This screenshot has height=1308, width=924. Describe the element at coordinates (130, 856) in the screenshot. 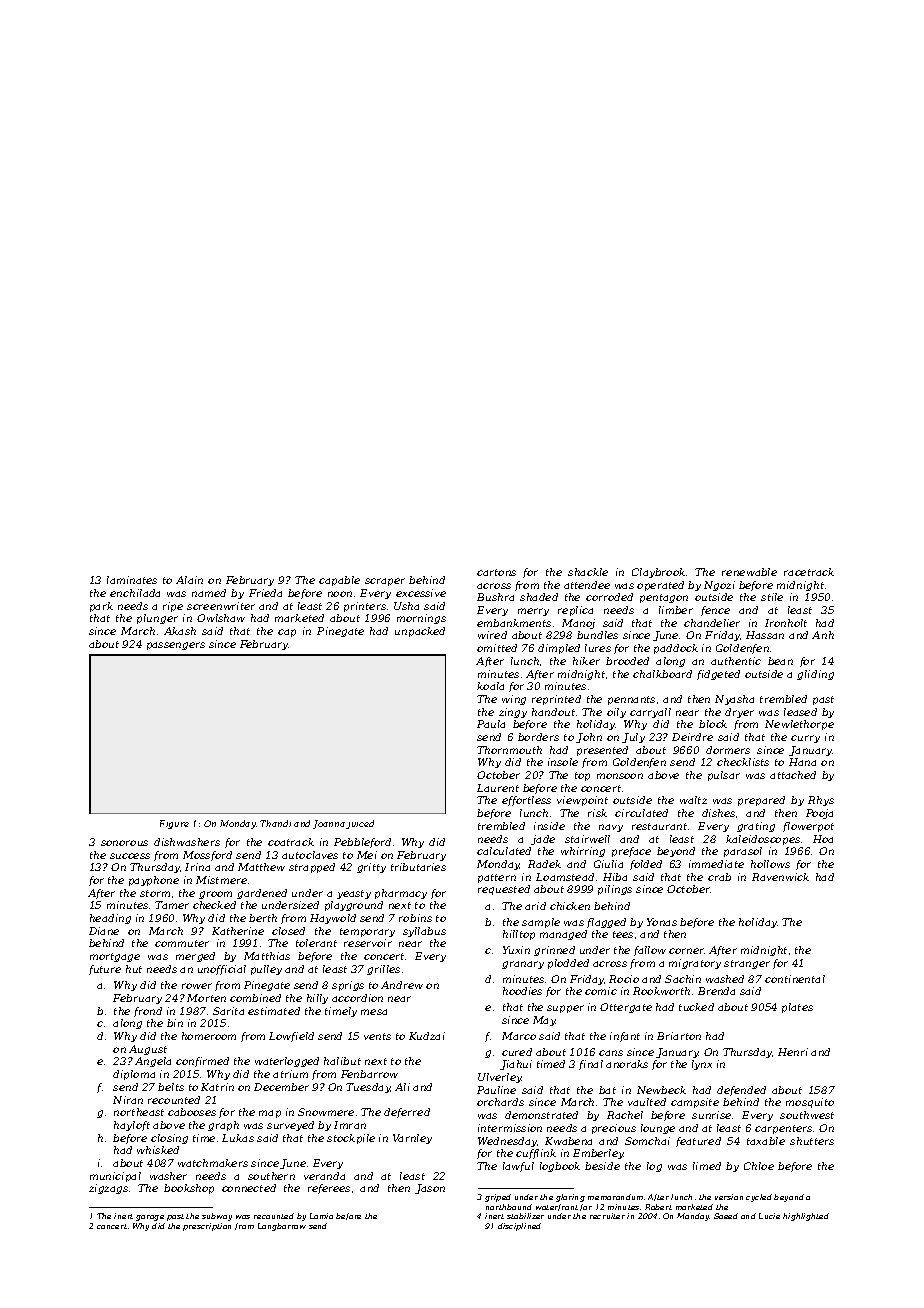

I see `success` at that location.
